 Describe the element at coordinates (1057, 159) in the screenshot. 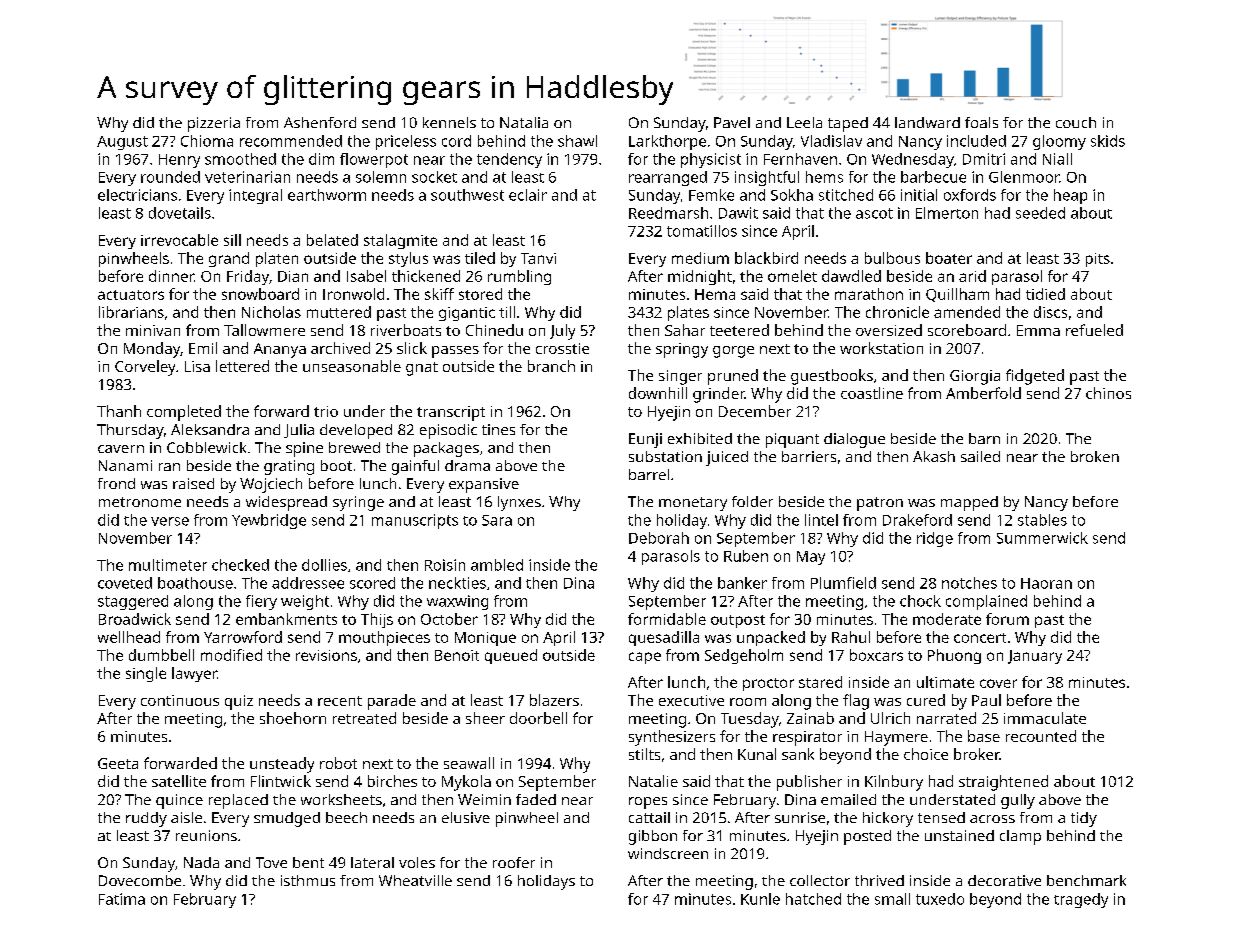

I see `Niall` at that location.
